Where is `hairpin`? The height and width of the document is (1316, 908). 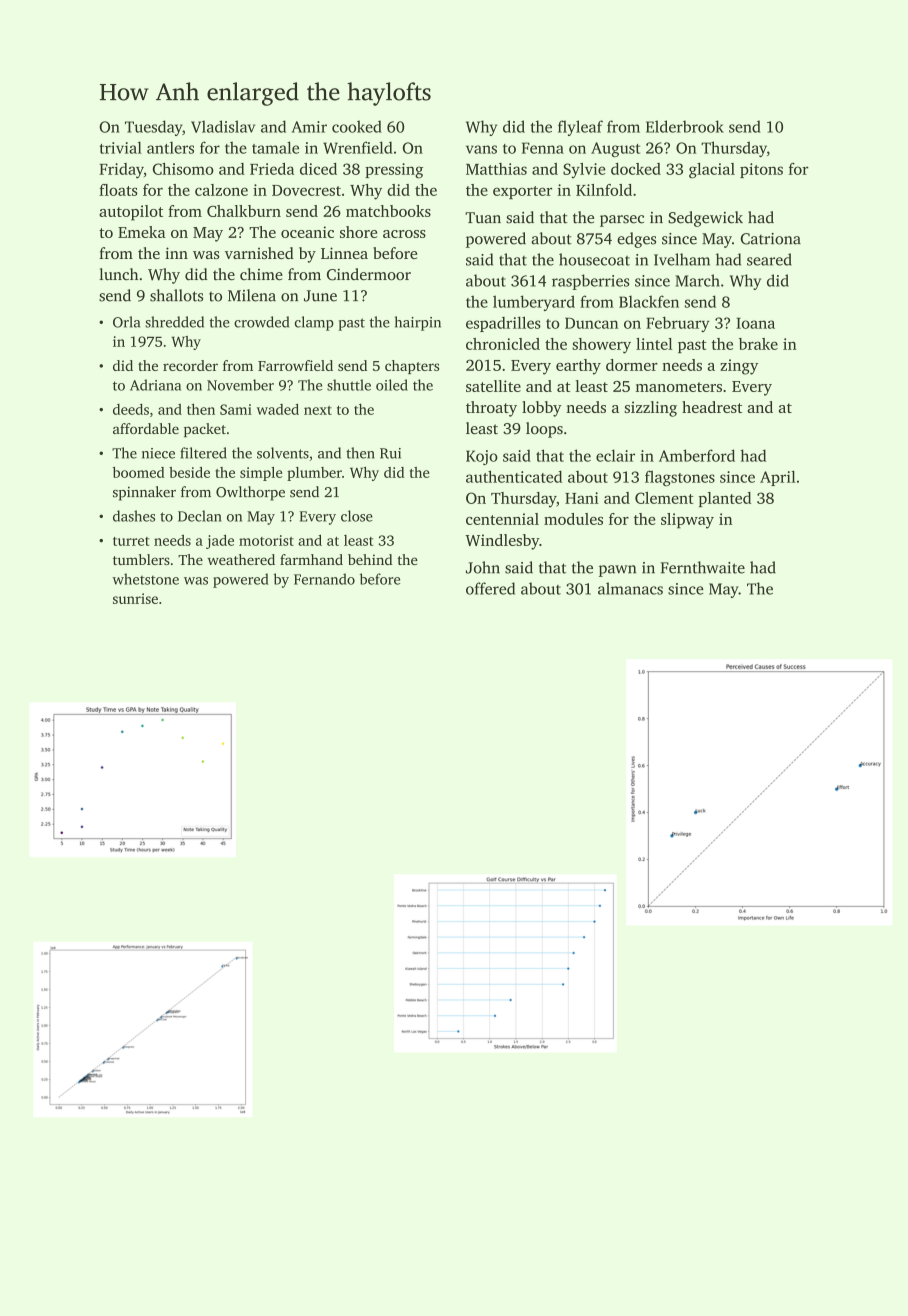
hairpin is located at coordinates (418, 323).
